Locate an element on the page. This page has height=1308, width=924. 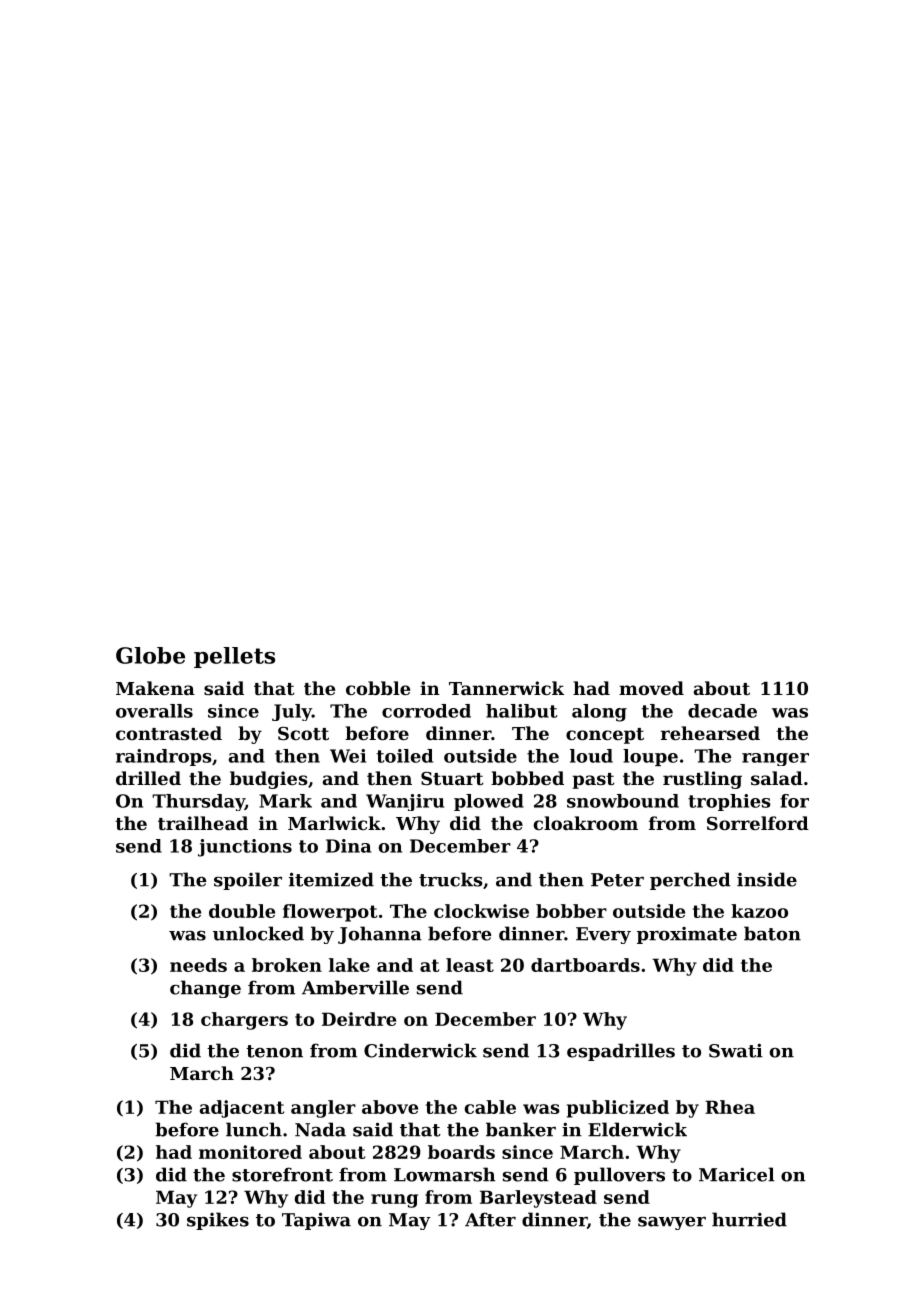
moved is located at coordinates (651, 688).
